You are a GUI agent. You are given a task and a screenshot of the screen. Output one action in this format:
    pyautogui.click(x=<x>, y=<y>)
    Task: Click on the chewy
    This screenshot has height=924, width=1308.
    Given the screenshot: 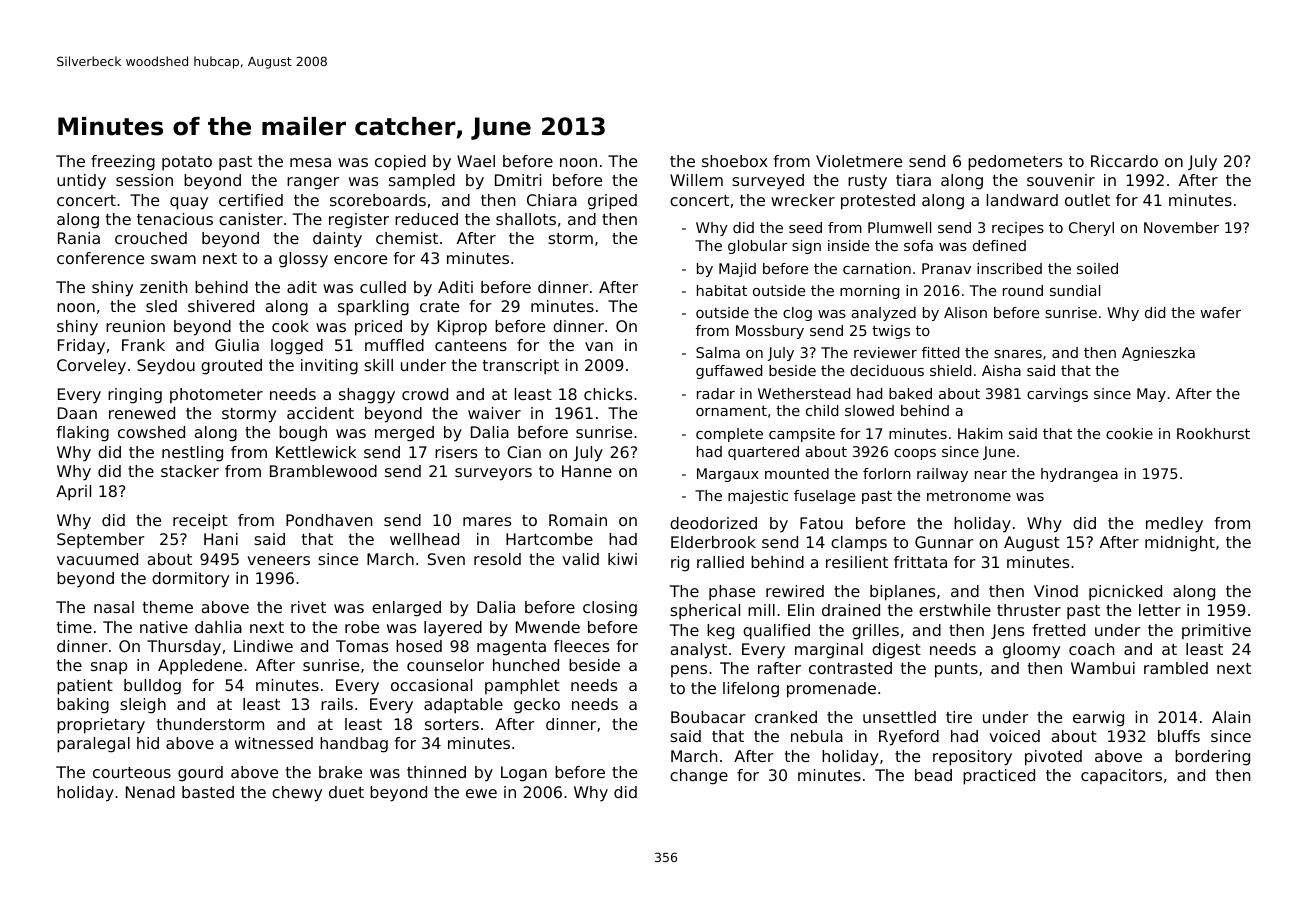 What is the action you would take?
    pyautogui.click(x=297, y=794)
